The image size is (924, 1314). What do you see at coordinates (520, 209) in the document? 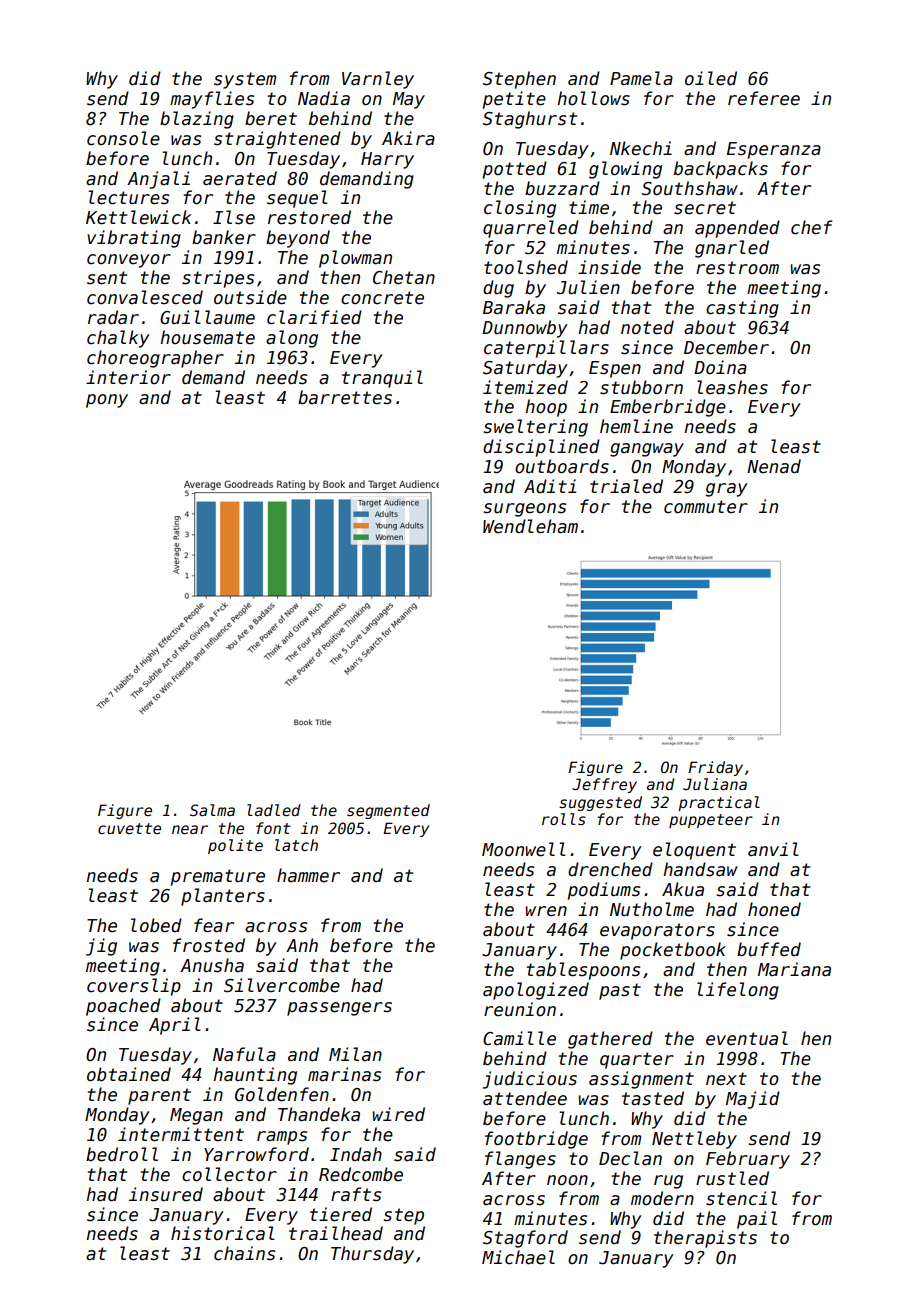
I see `closing` at bounding box center [520, 209].
